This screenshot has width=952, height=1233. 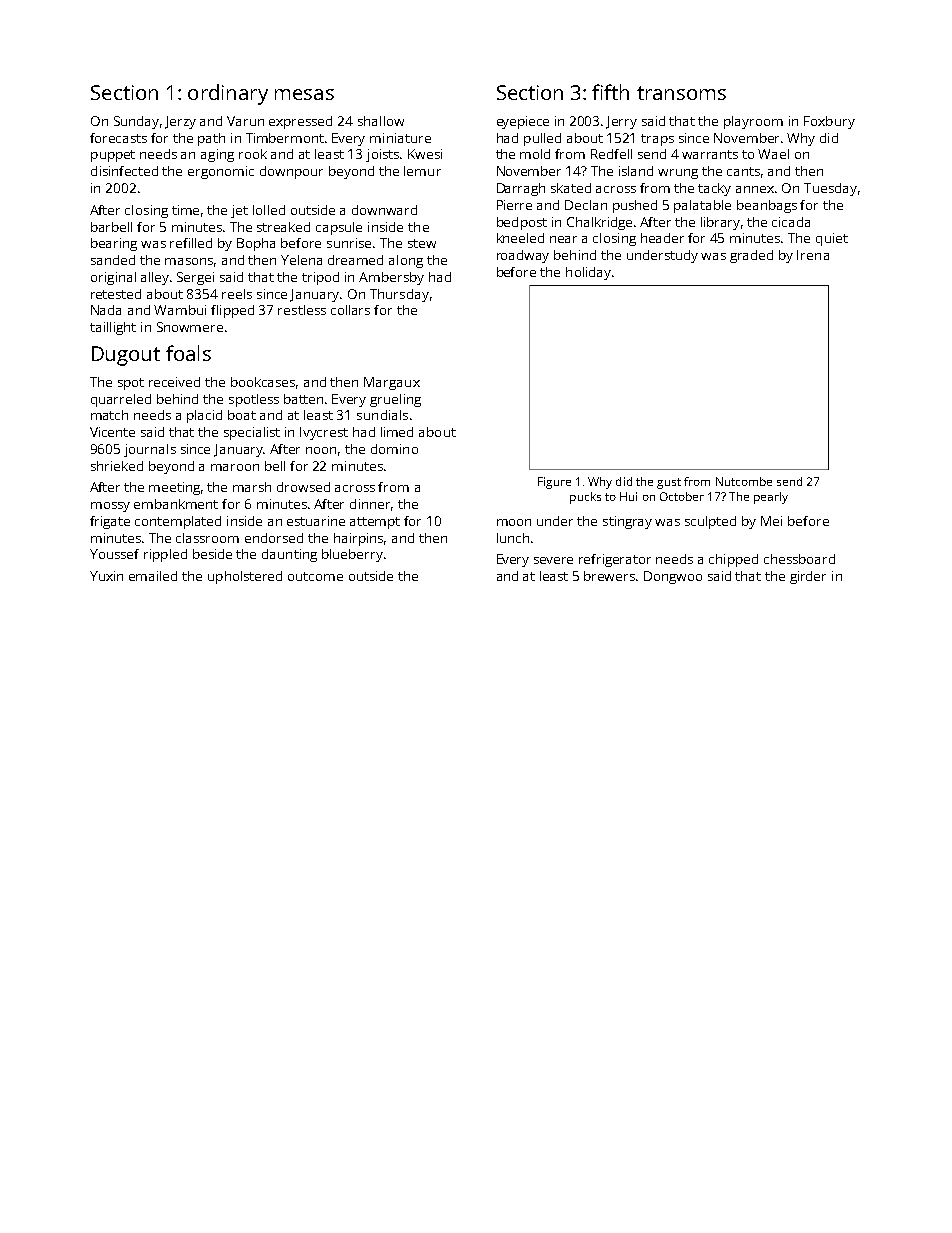 What do you see at coordinates (751, 256) in the screenshot?
I see `graded` at bounding box center [751, 256].
